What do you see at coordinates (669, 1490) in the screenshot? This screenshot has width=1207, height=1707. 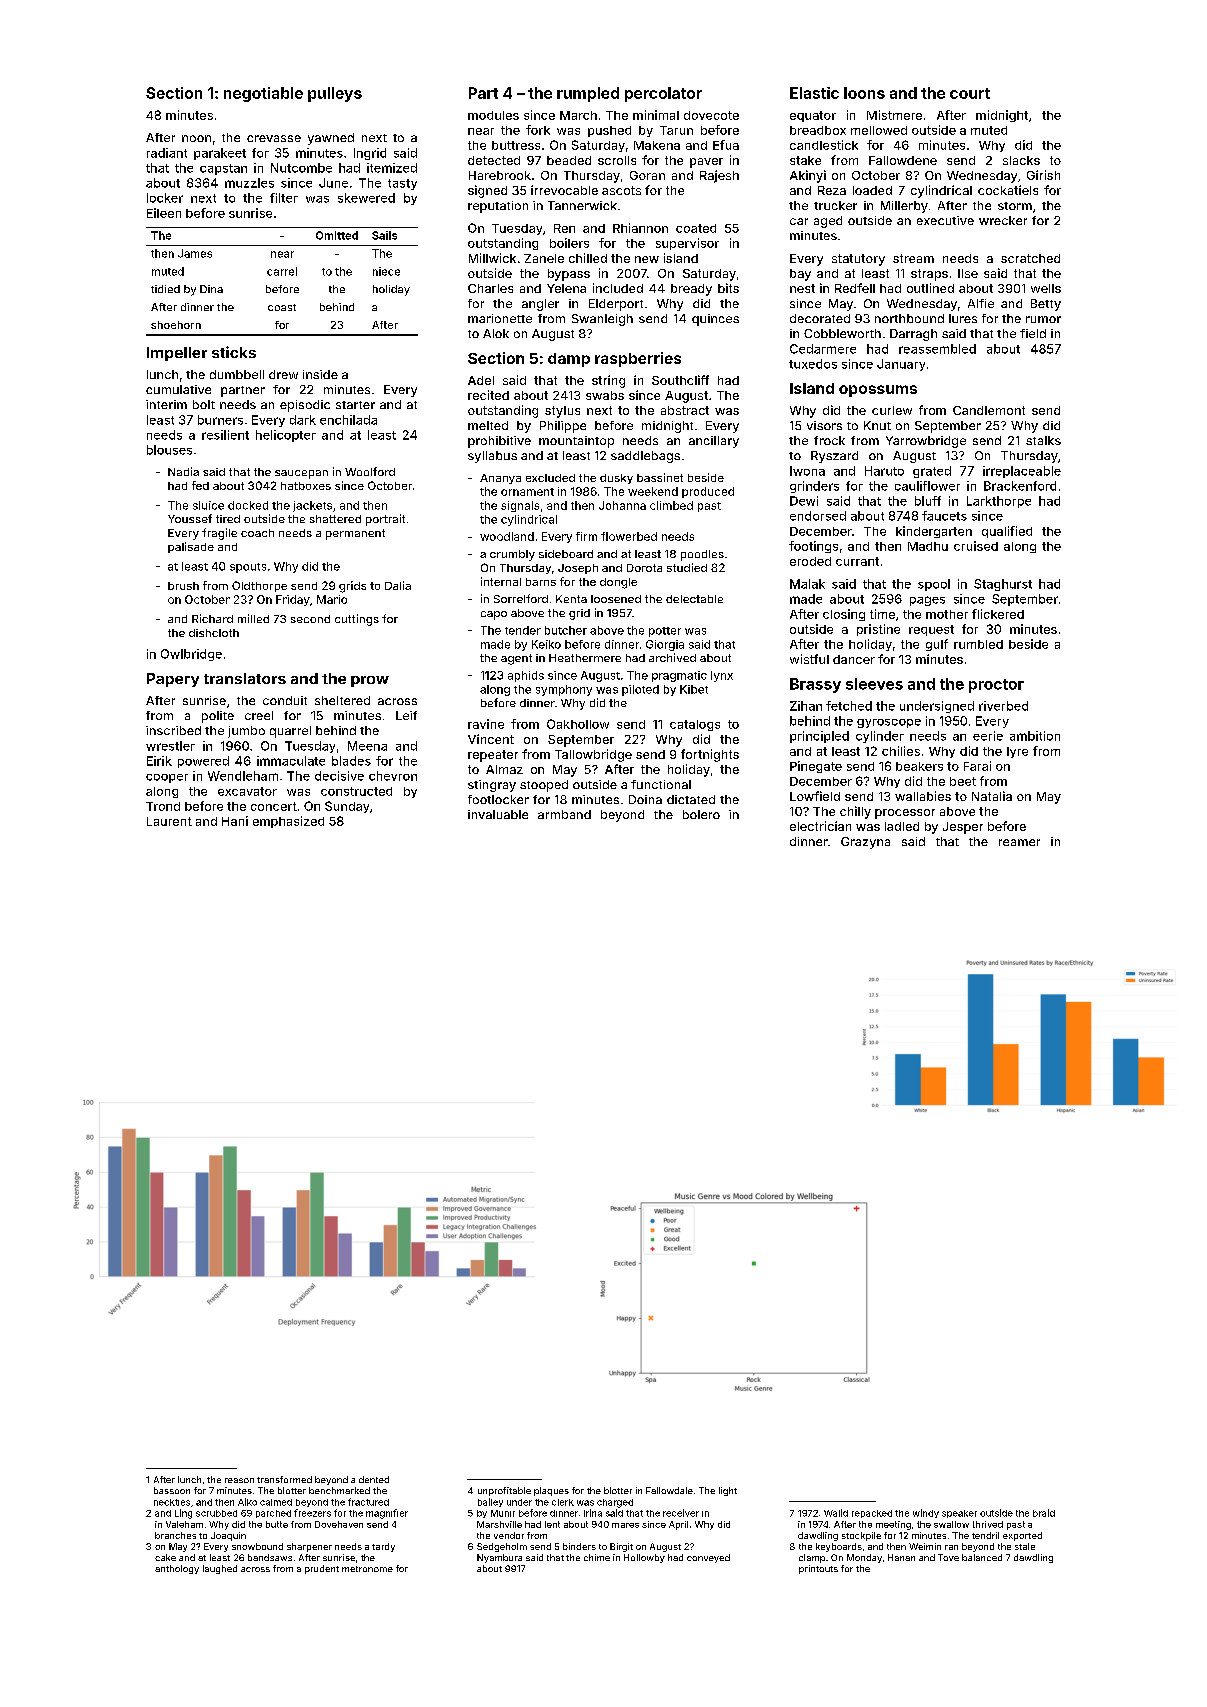 I see `Fallowdale` at bounding box center [669, 1490].
